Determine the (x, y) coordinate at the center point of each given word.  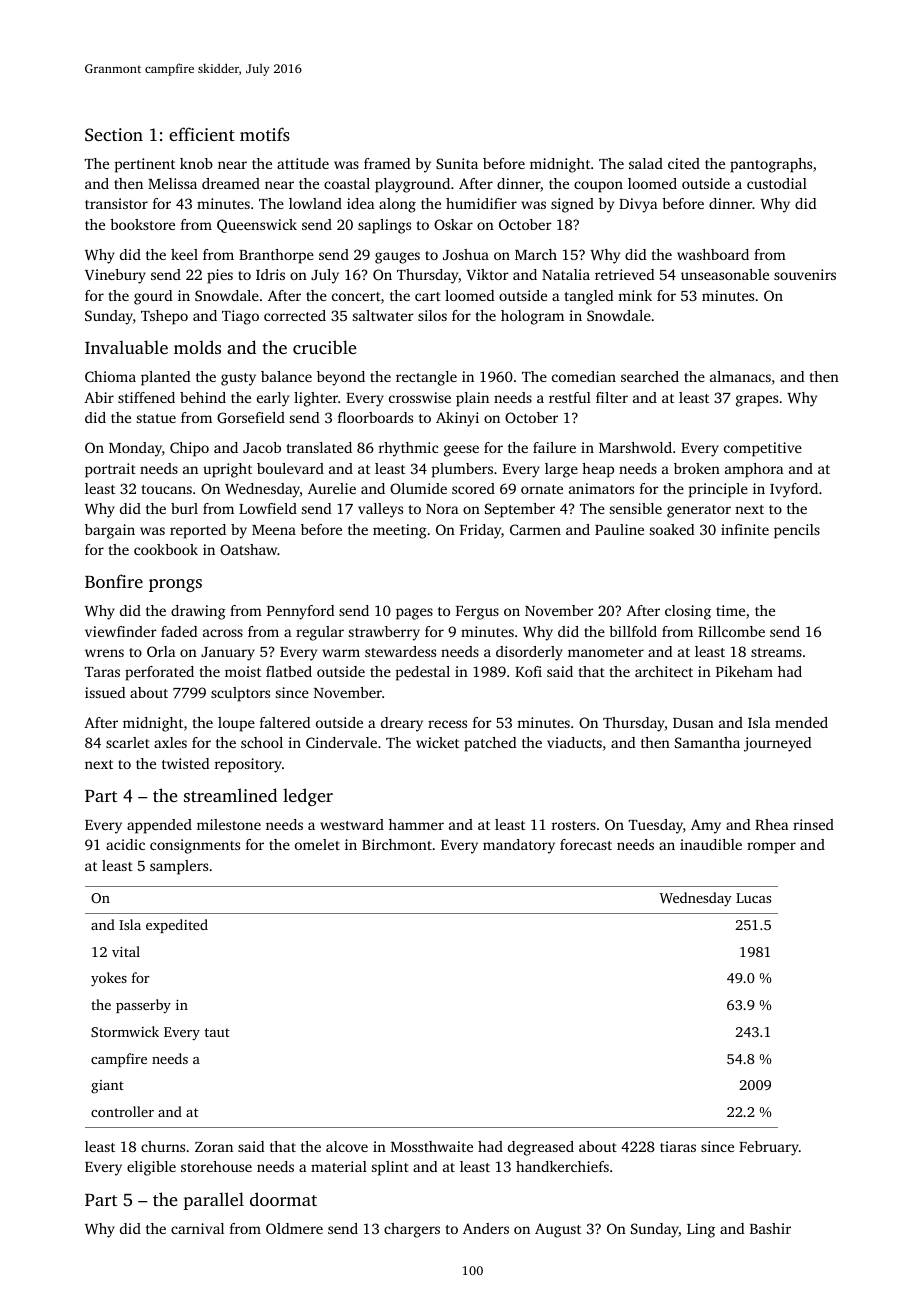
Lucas (753, 898)
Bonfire (114, 581)
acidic (125, 844)
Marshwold (635, 447)
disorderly (529, 653)
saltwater (383, 315)
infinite (745, 529)
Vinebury (115, 276)
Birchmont (397, 844)
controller (122, 1111)
